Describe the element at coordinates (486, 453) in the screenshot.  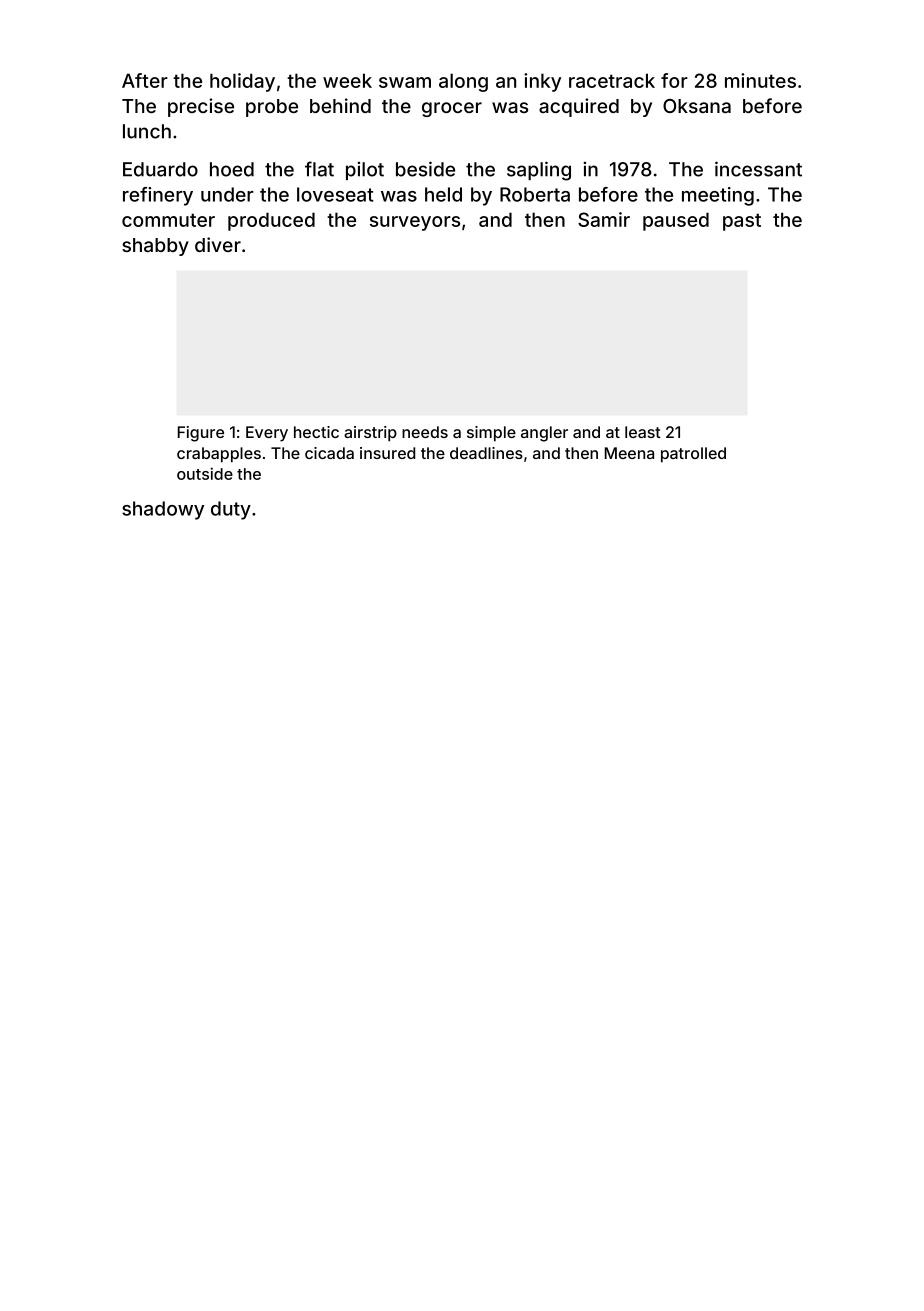
I see `deadlines` at that location.
